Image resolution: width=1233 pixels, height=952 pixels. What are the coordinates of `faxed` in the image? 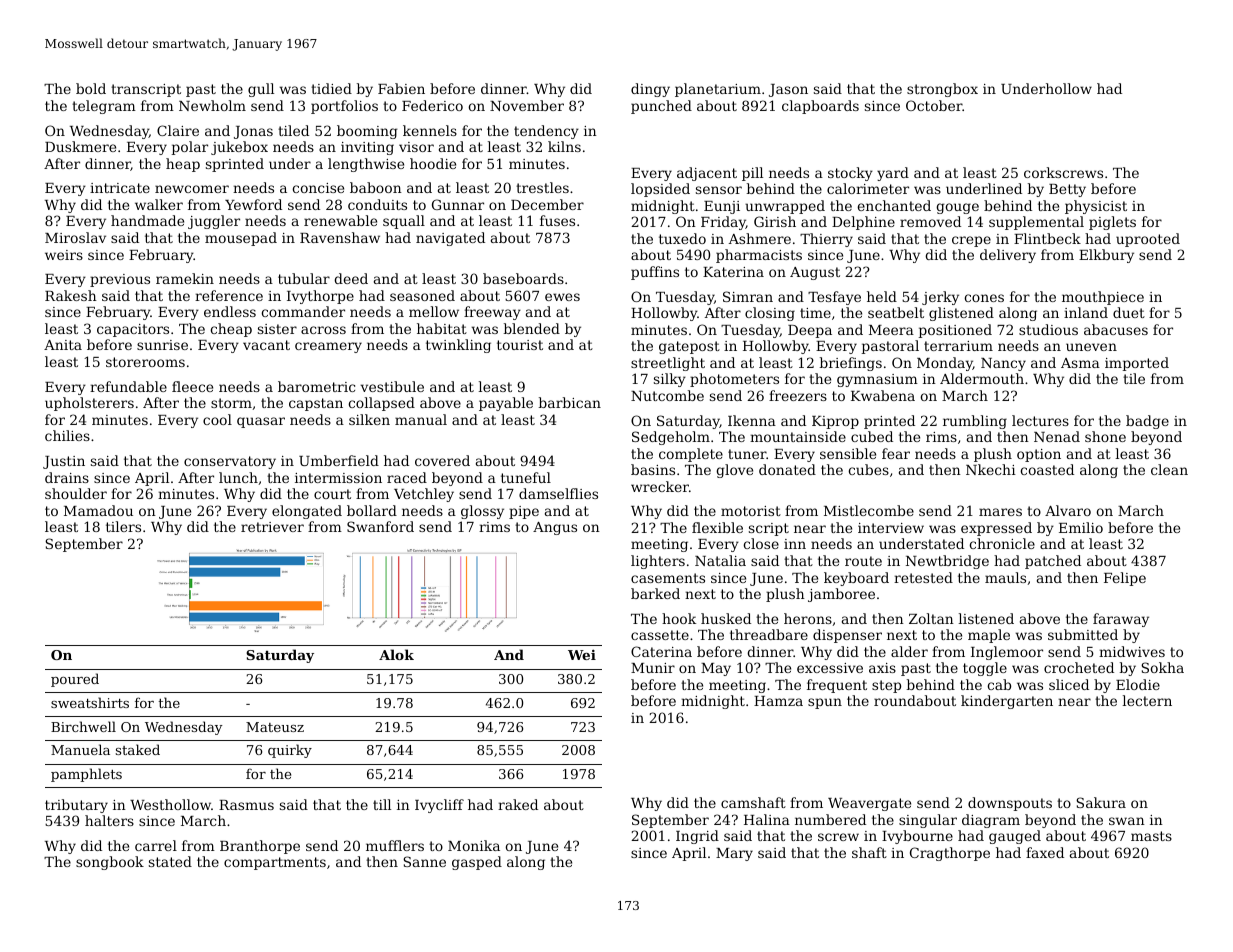 It's located at (1045, 852).
